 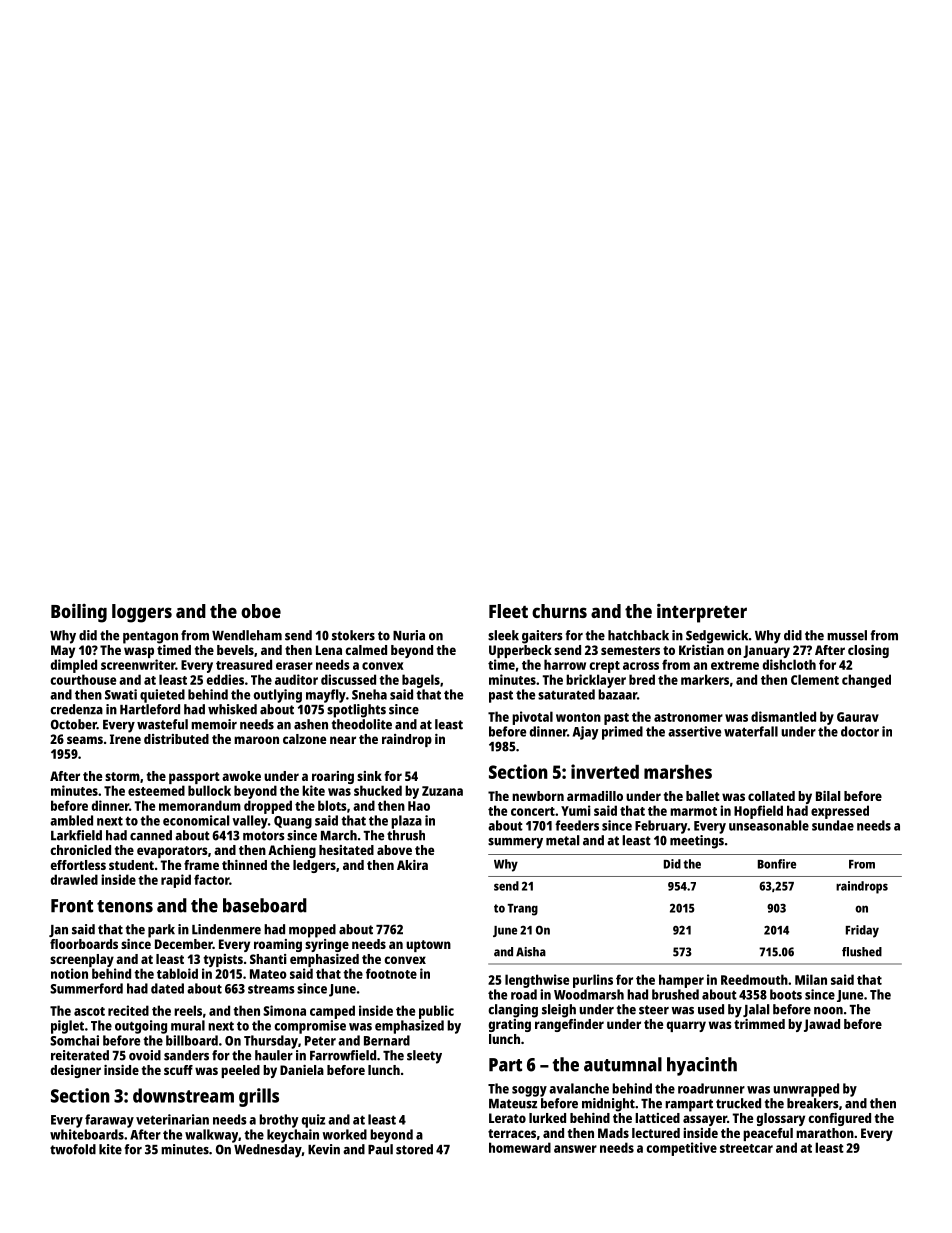 I want to click on twofold, so click(x=73, y=1149).
